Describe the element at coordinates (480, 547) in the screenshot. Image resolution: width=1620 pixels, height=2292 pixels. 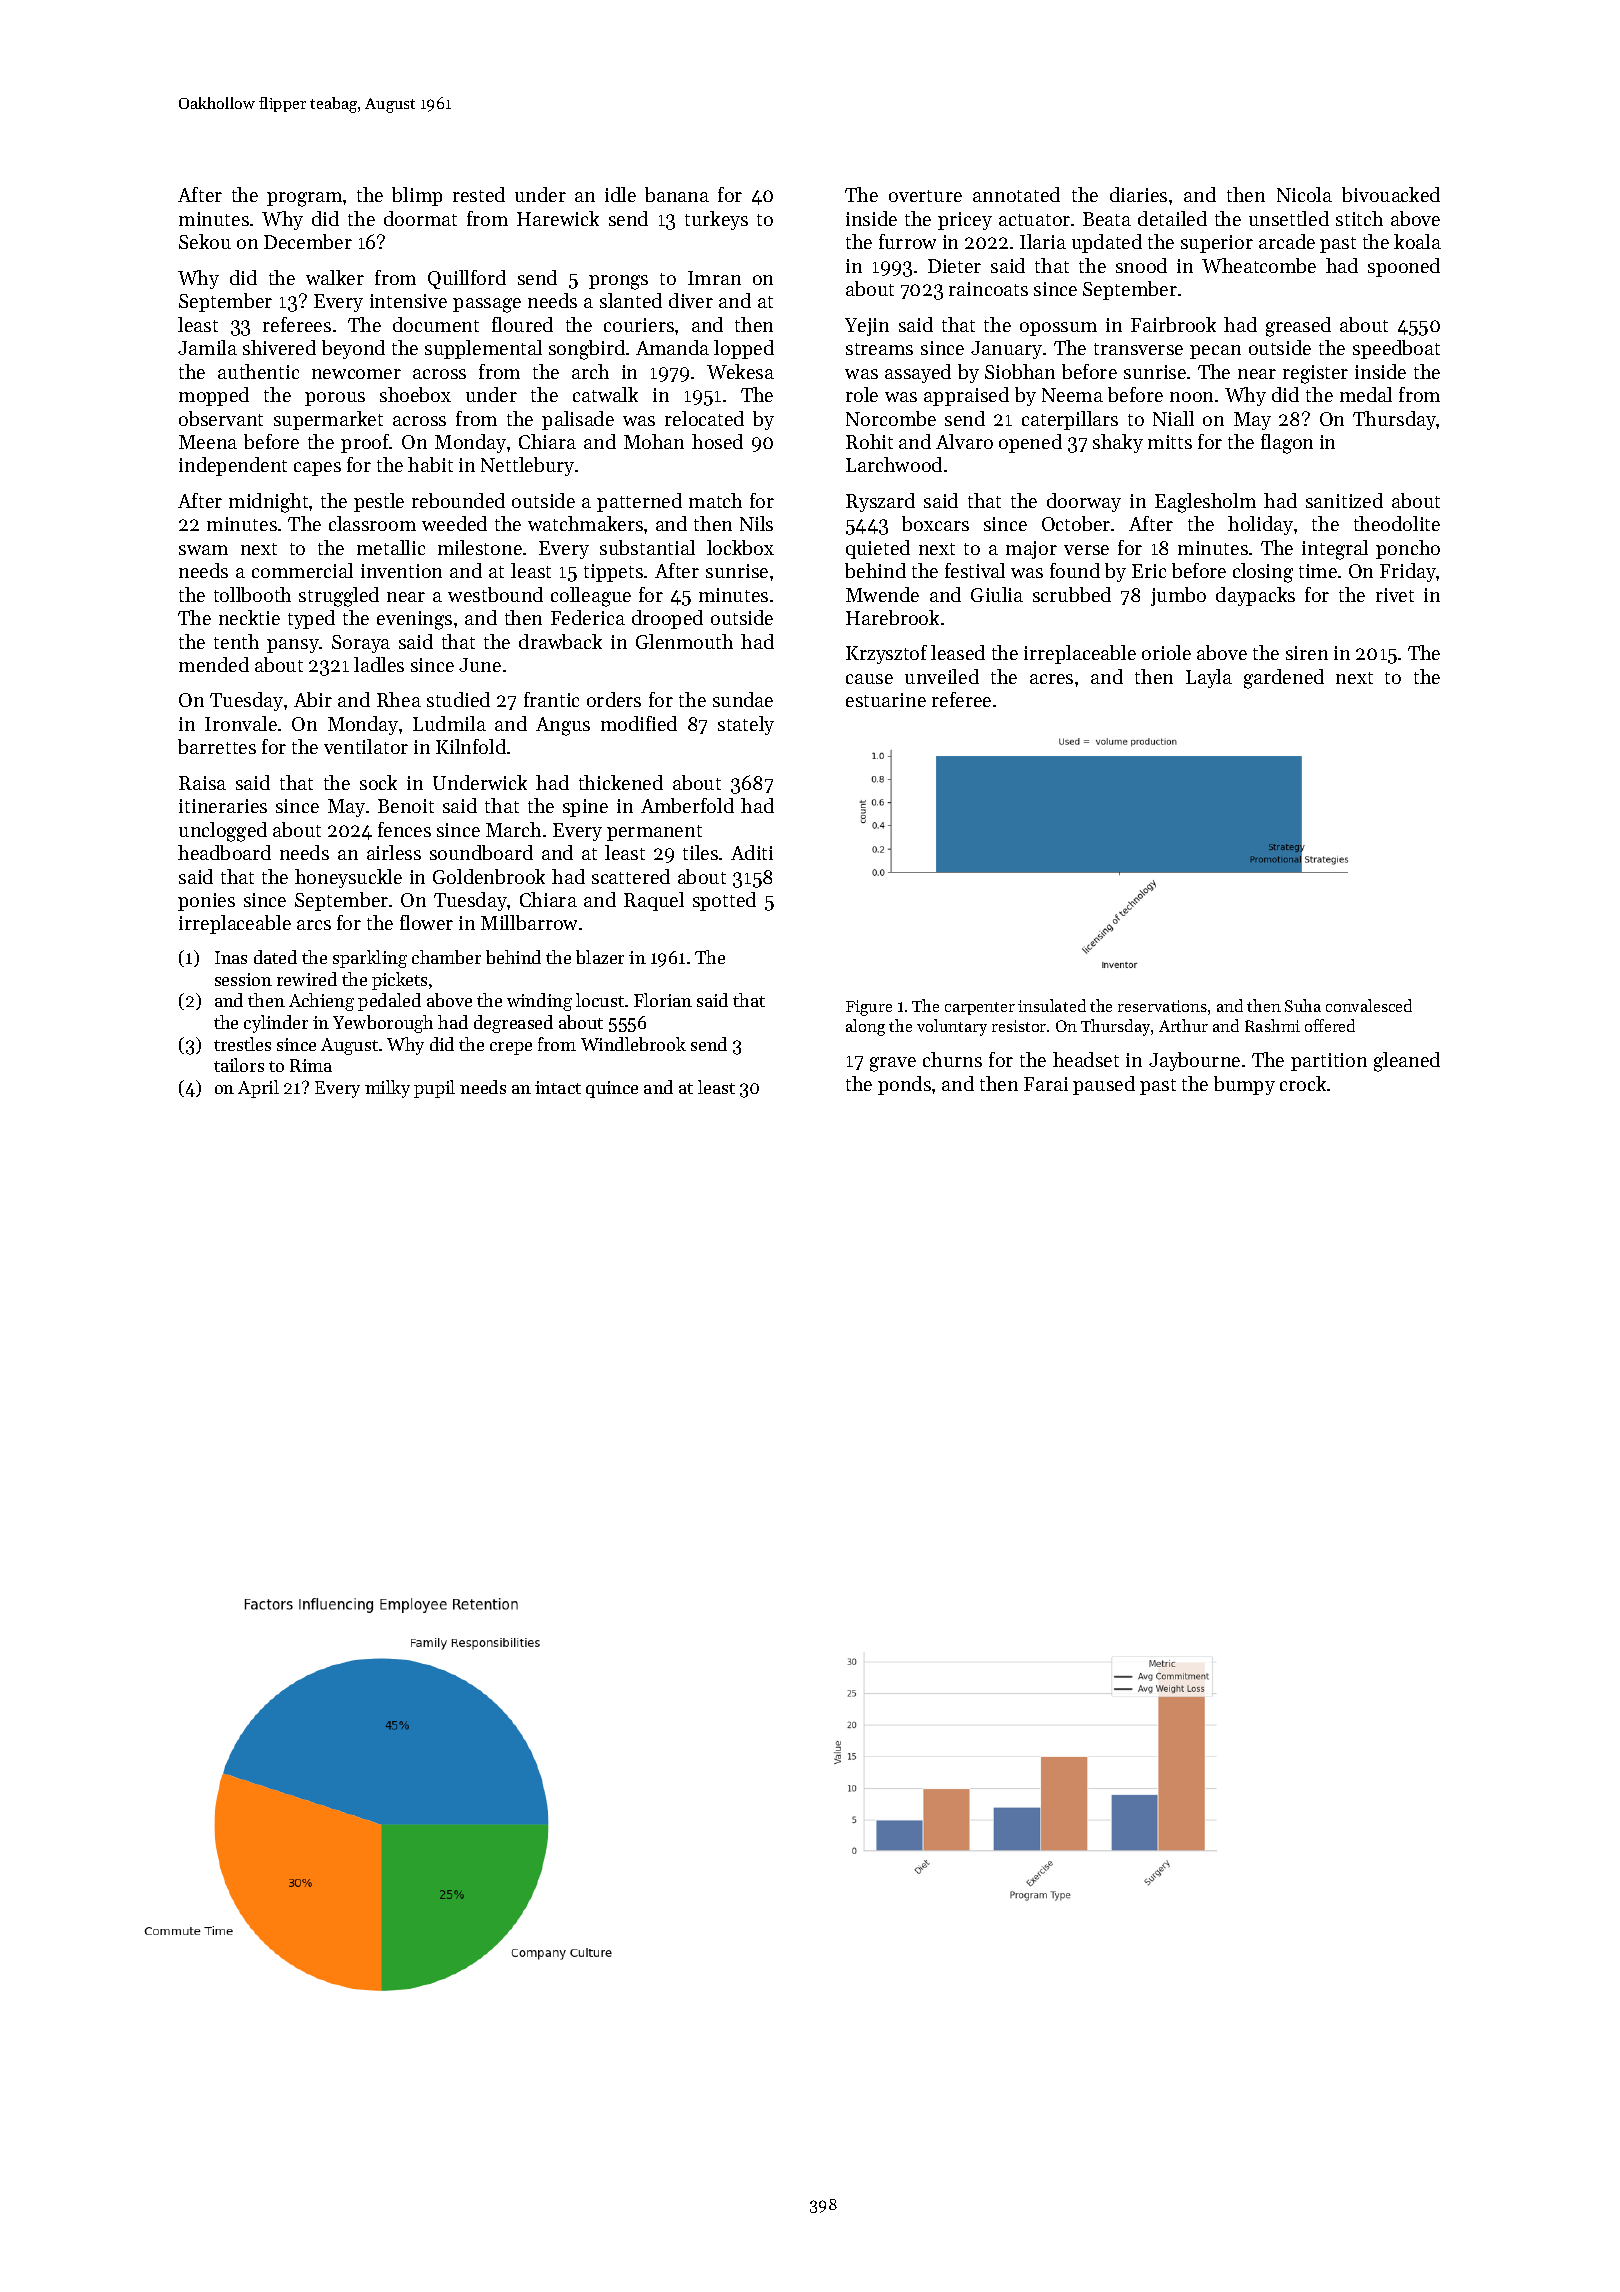
I see `milestone` at that location.
